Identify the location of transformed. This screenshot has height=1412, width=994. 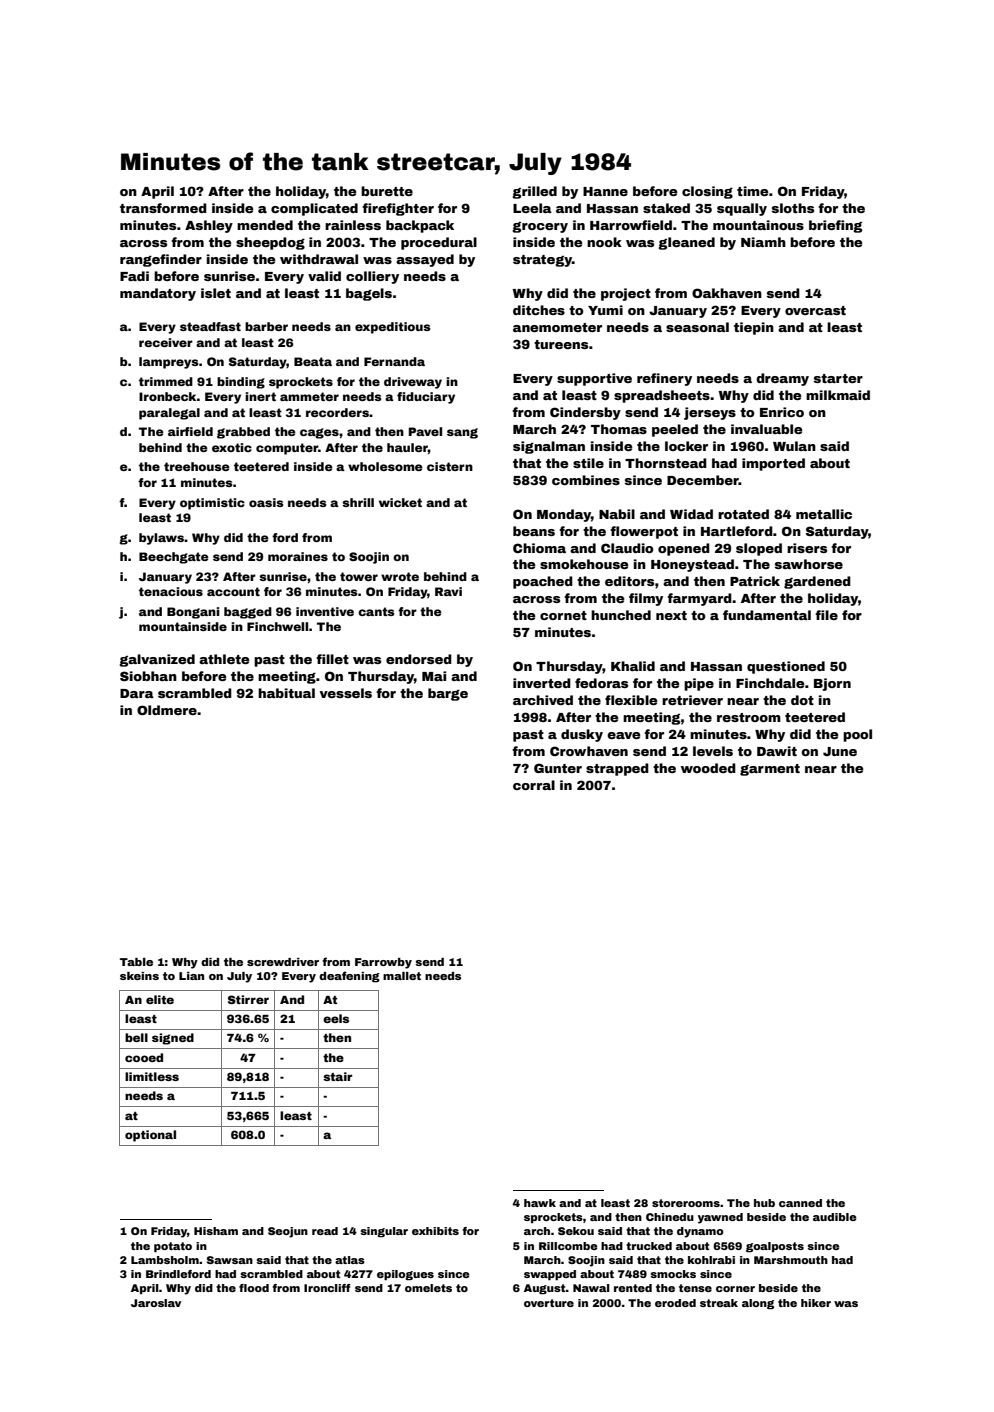
(163, 208).
